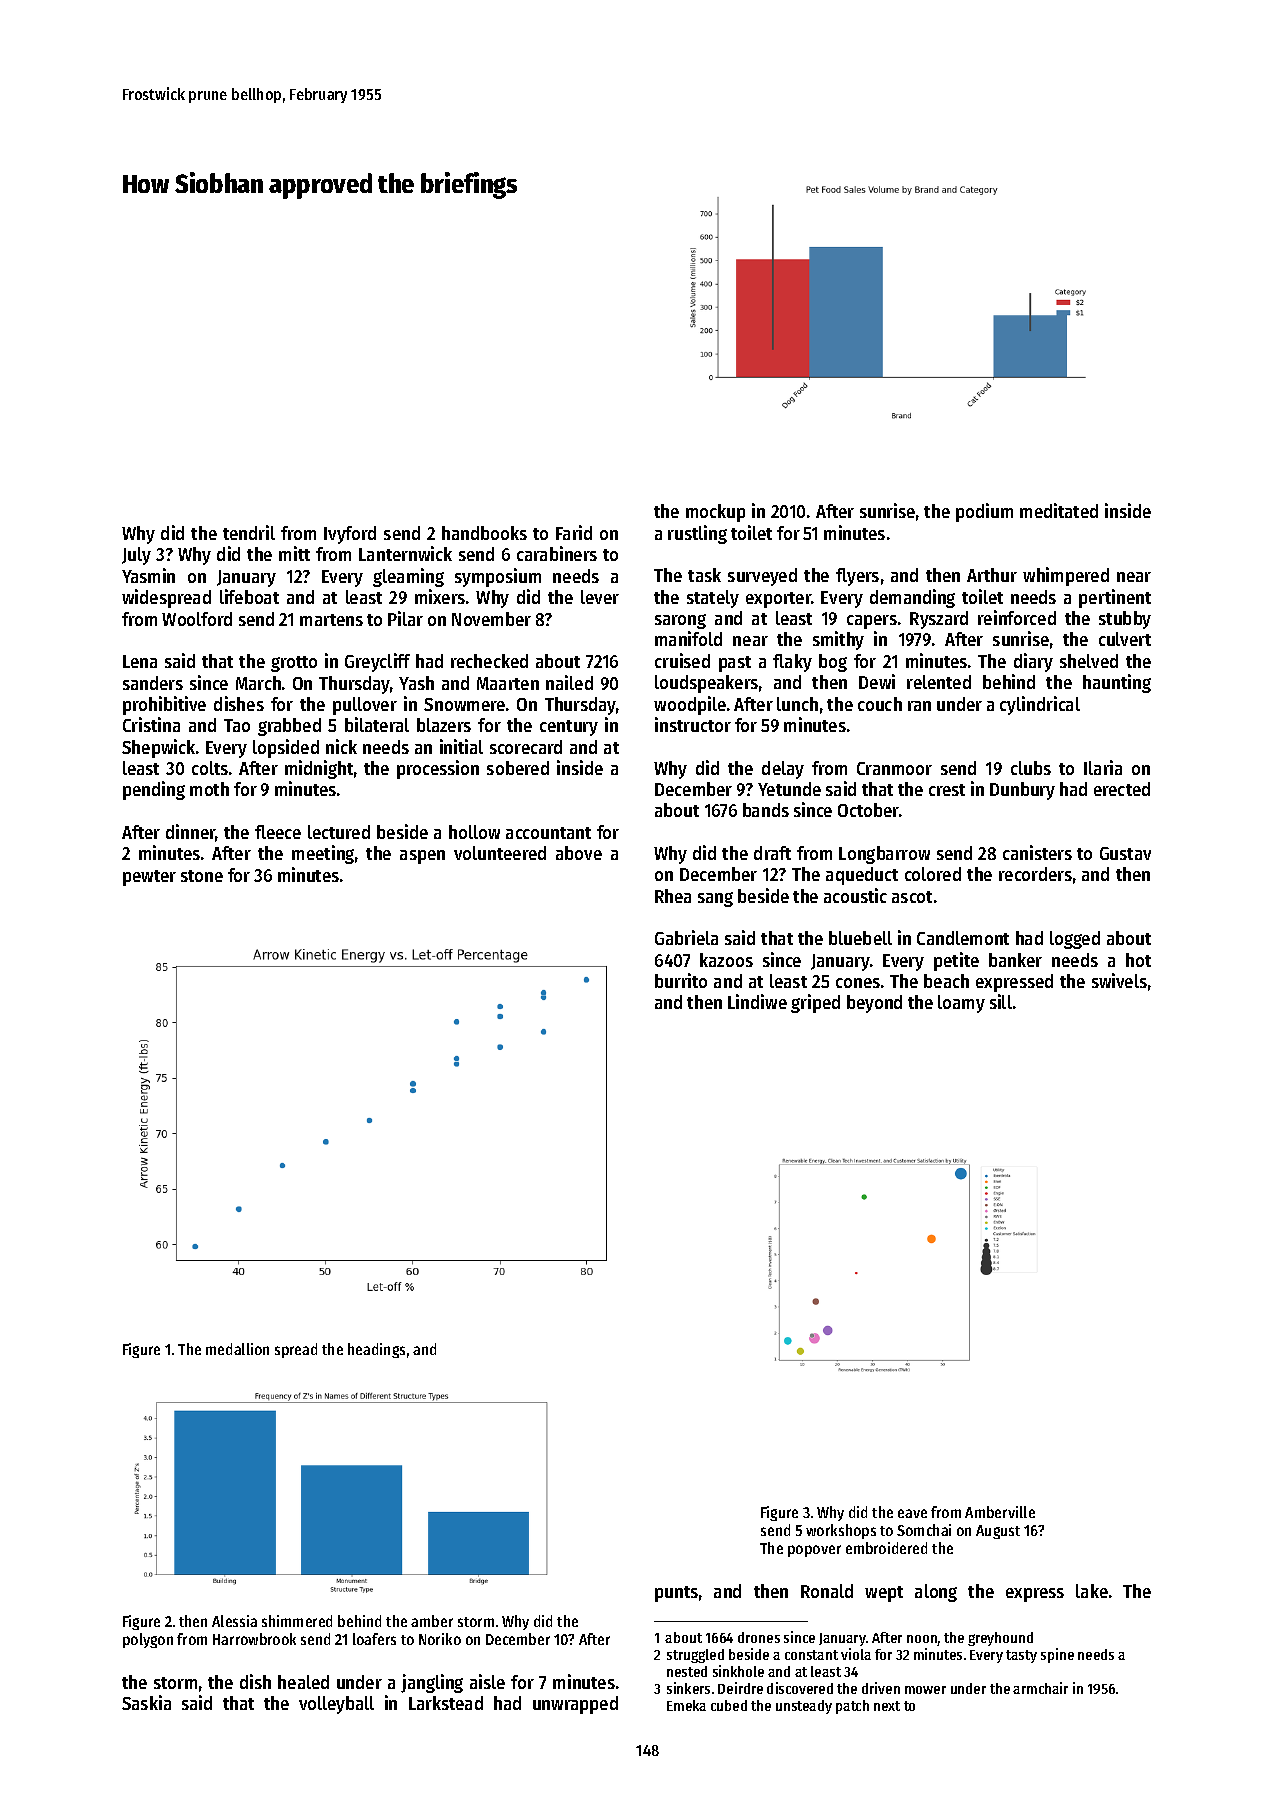 The height and width of the screenshot is (1802, 1274). Describe the element at coordinates (1119, 980) in the screenshot. I see `swivels` at that location.
